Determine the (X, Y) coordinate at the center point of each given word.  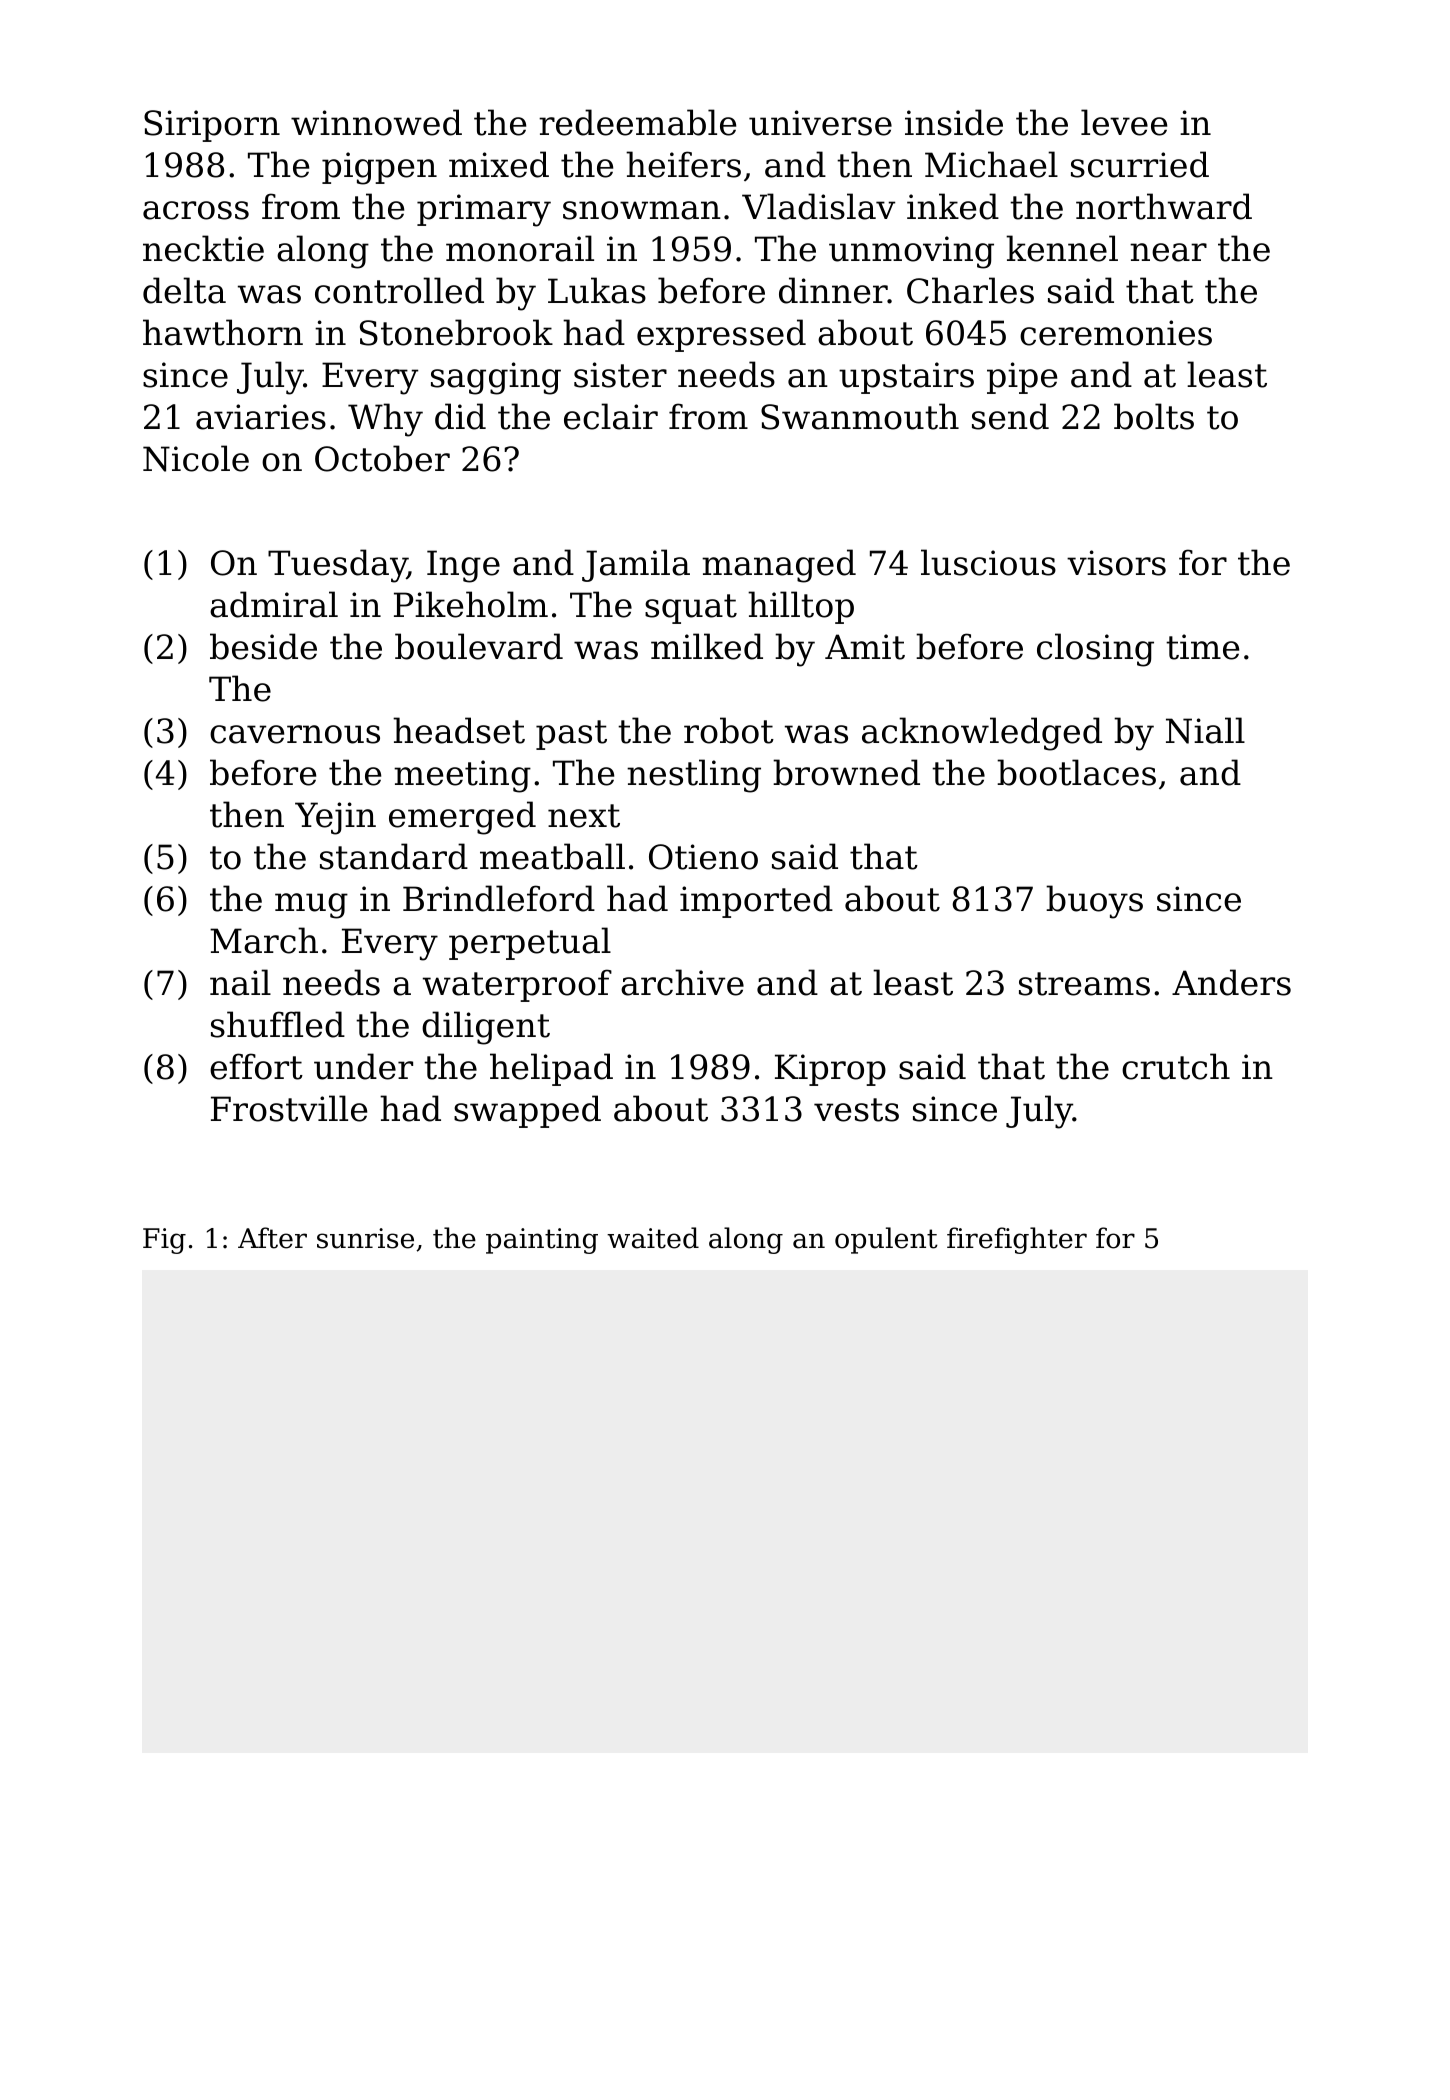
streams (1084, 984)
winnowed (376, 122)
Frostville (289, 1108)
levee (1124, 122)
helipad (551, 1069)
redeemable (637, 122)
